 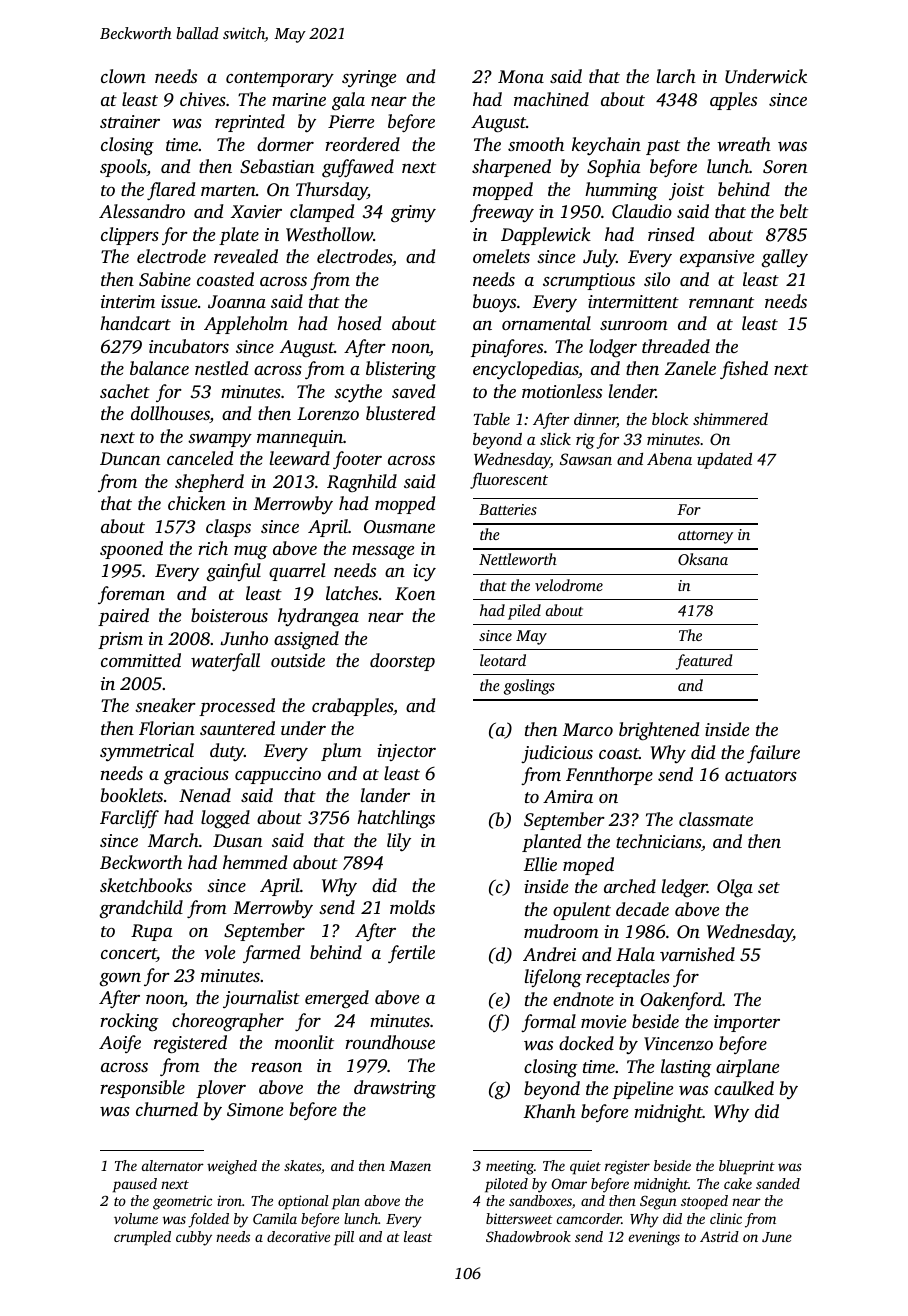 What do you see at coordinates (246, 325) in the screenshot?
I see `Appleholm` at bounding box center [246, 325].
